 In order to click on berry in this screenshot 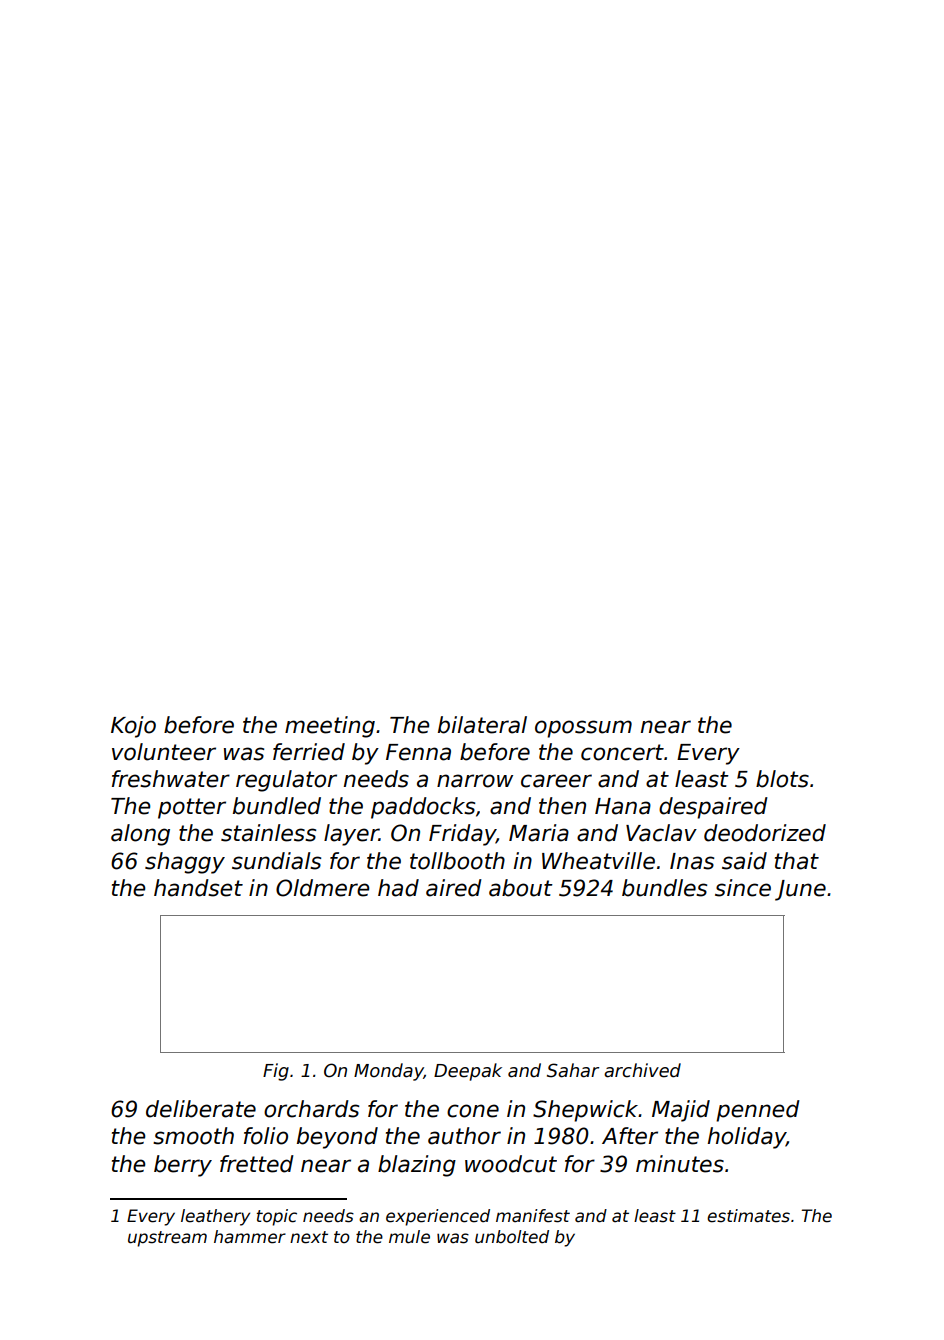, I will do `click(183, 1166)`.
